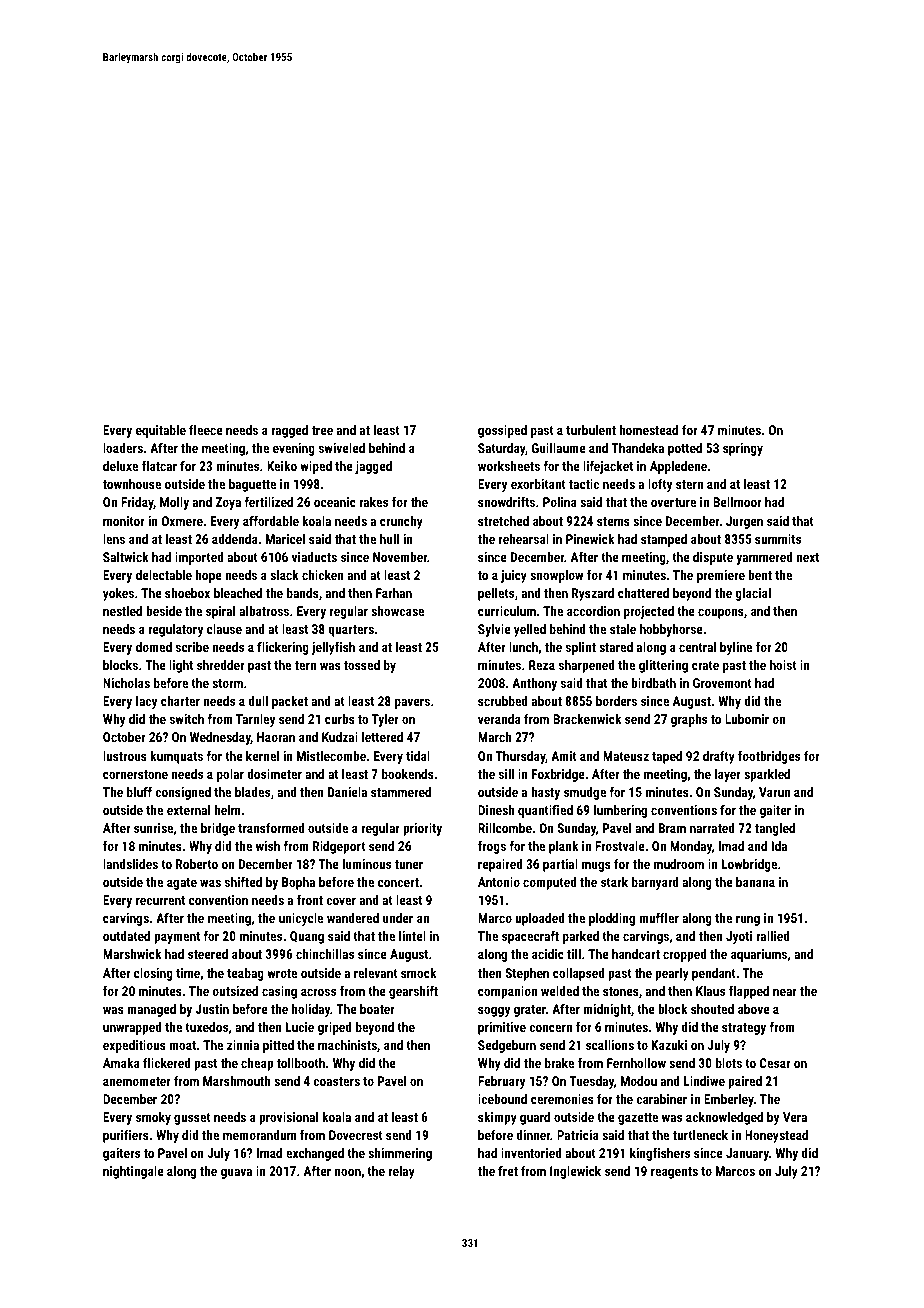 This document has height=1308, width=924. What do you see at coordinates (161, 431) in the document?
I see `equitable` at bounding box center [161, 431].
